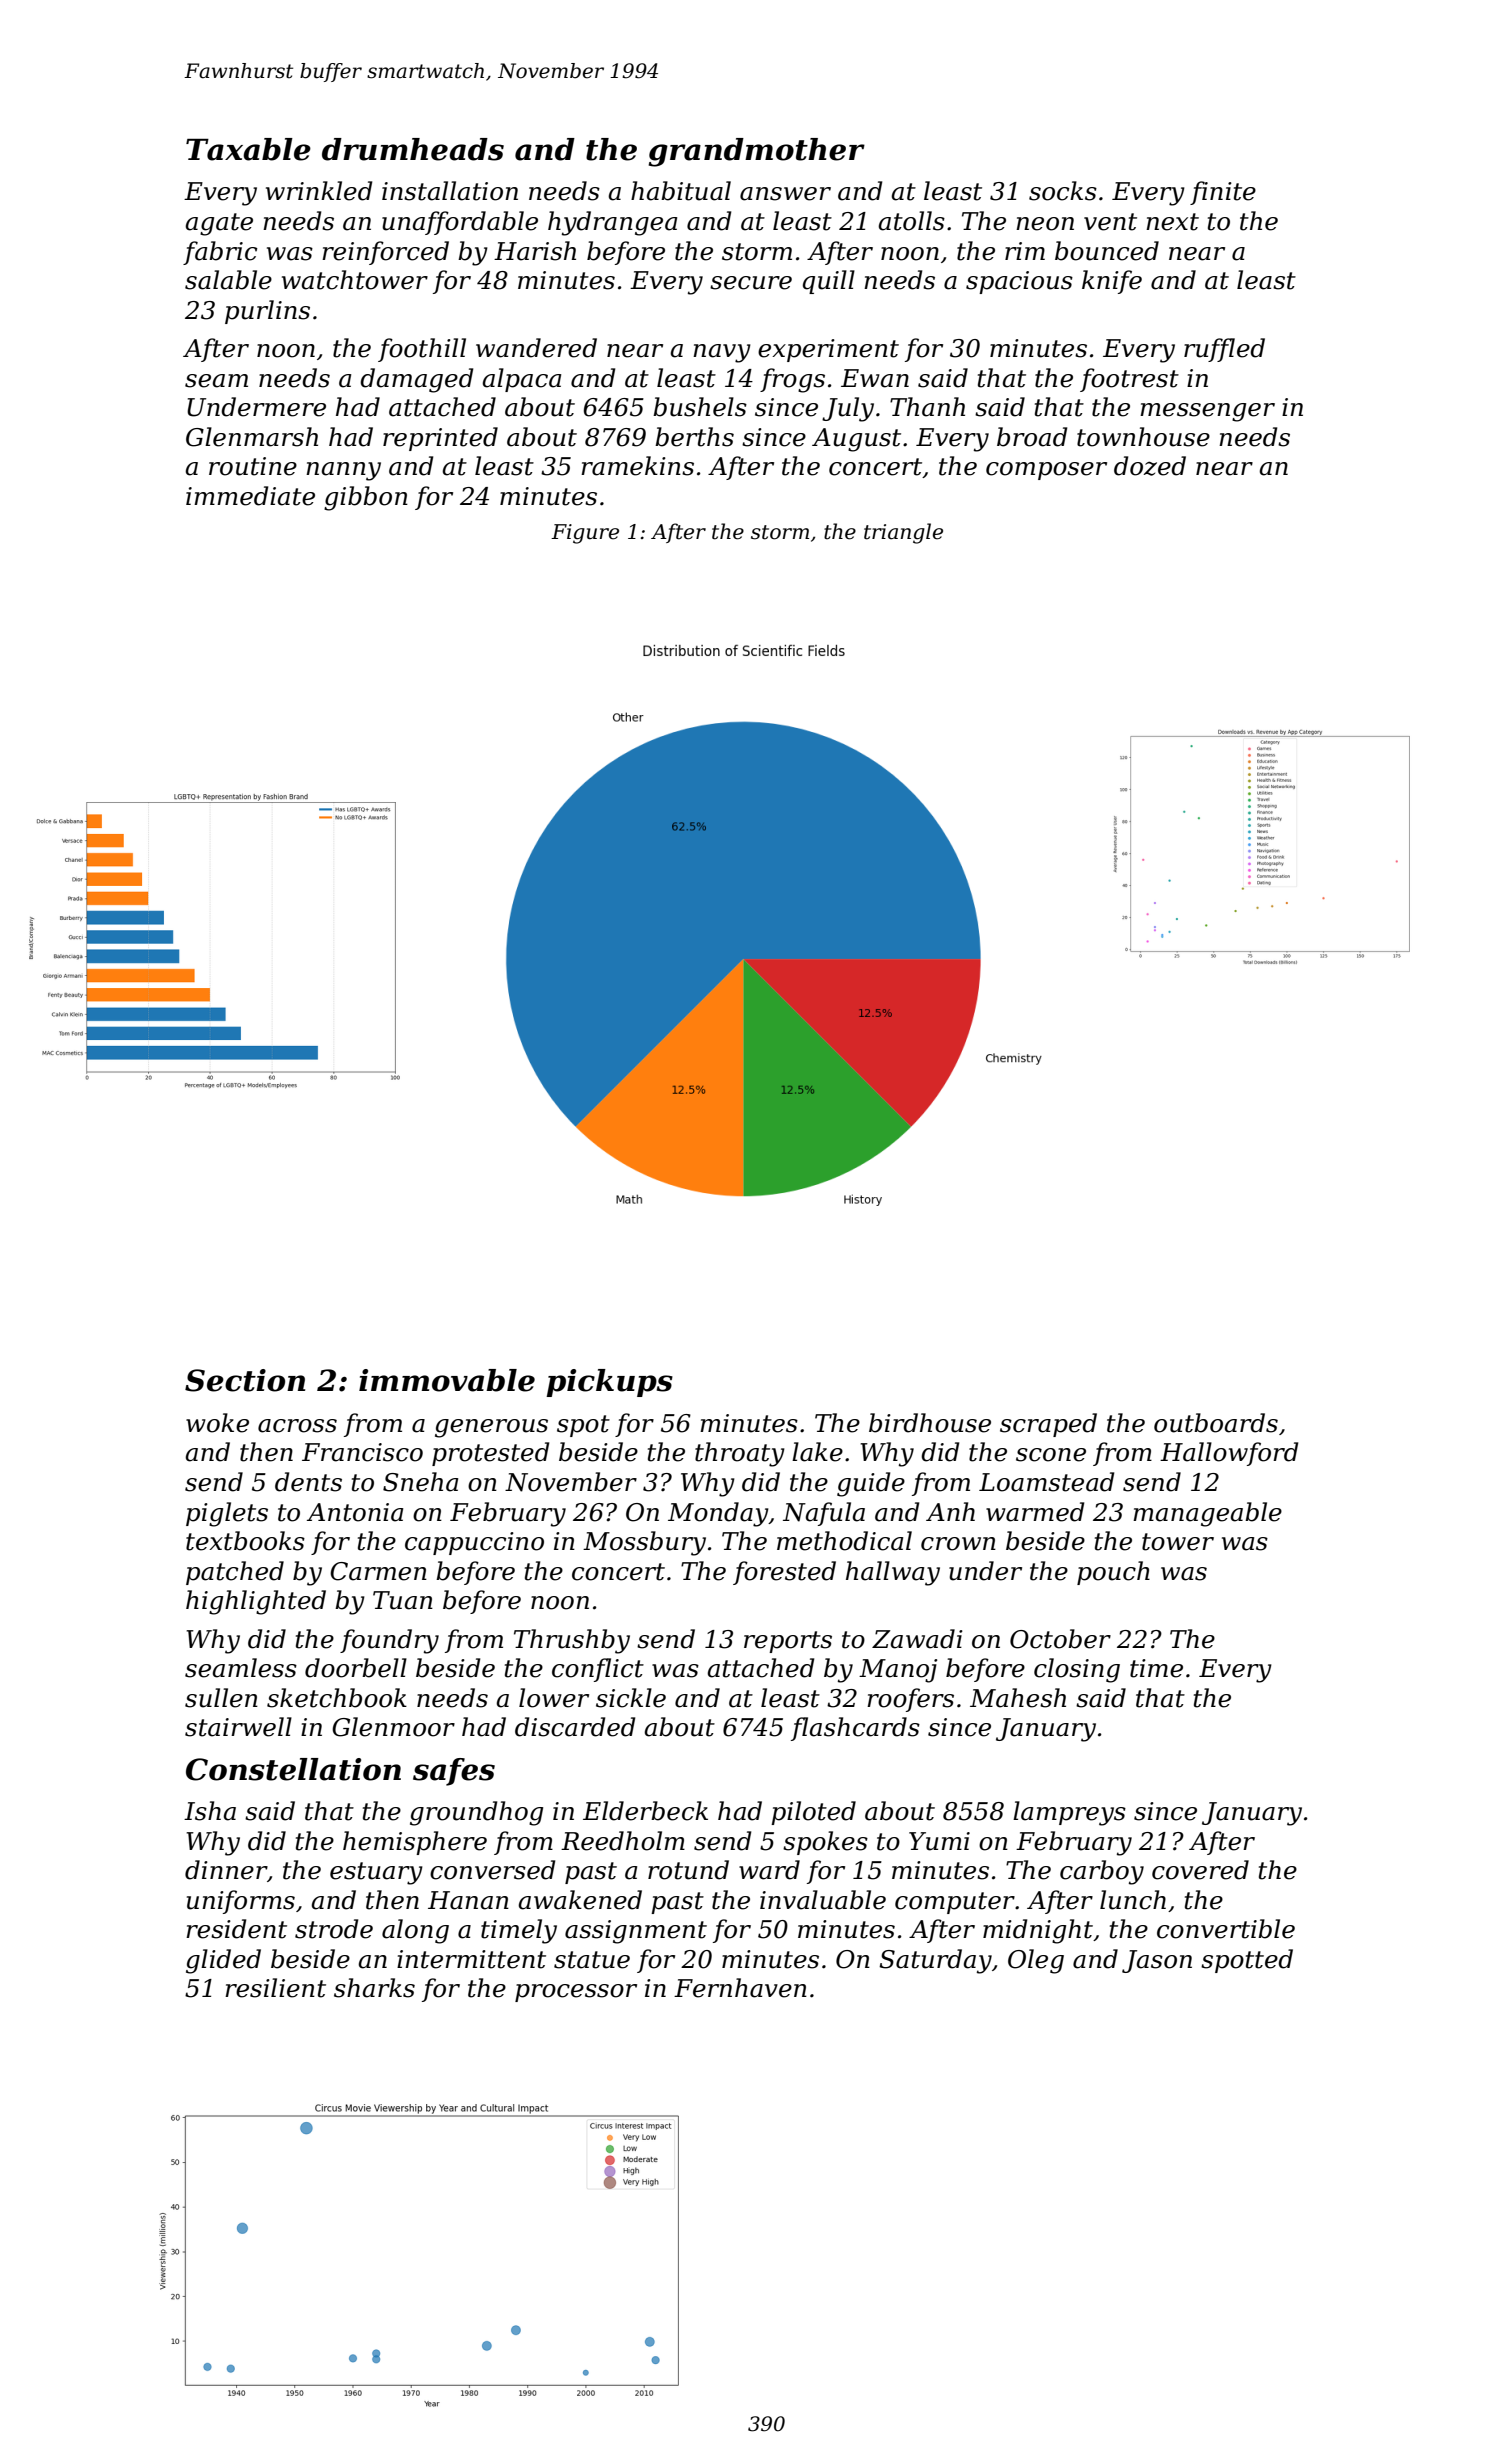 The height and width of the page is (2464, 1496). What do you see at coordinates (824, 1514) in the page?
I see `Nafula` at bounding box center [824, 1514].
